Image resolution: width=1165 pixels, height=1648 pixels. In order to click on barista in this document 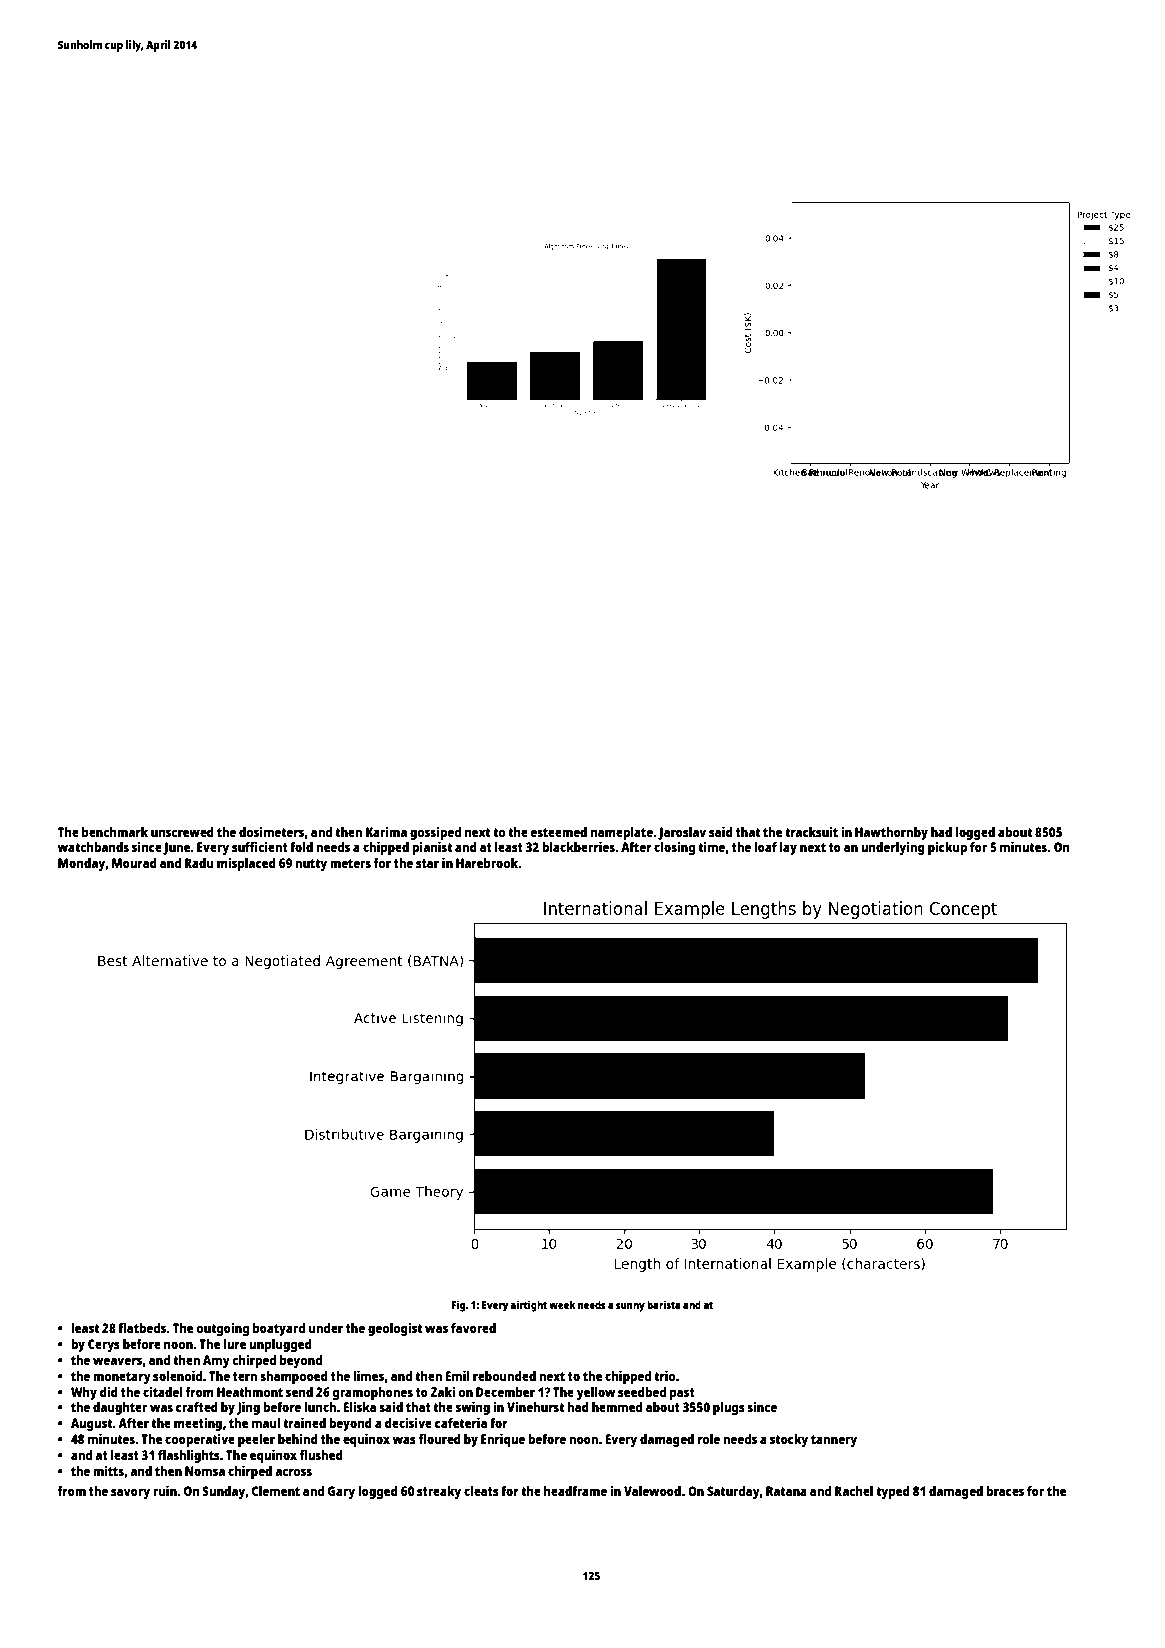, I will do `click(664, 1304)`.
